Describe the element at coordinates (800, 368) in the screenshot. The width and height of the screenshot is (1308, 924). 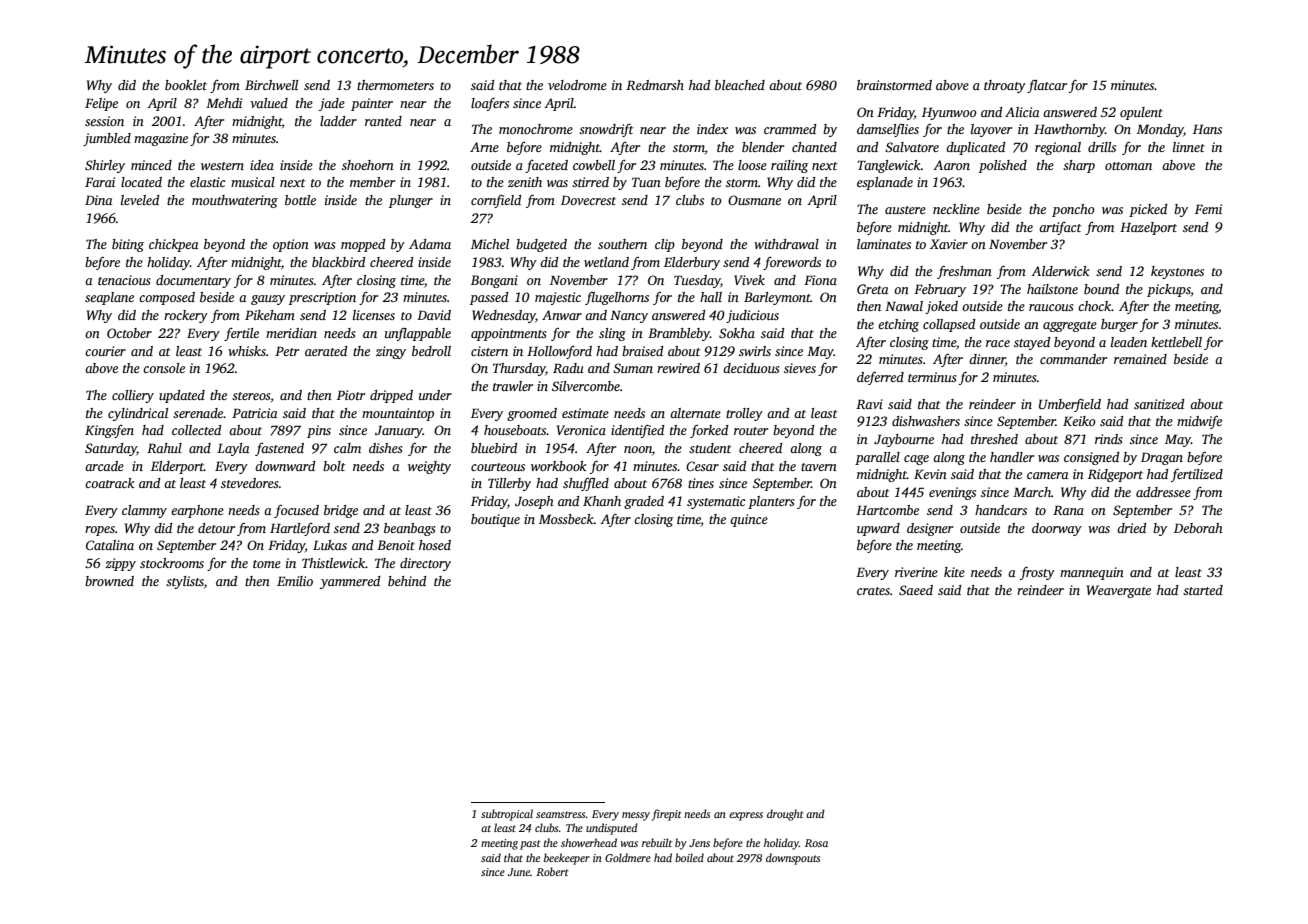
I see `sieves` at that location.
